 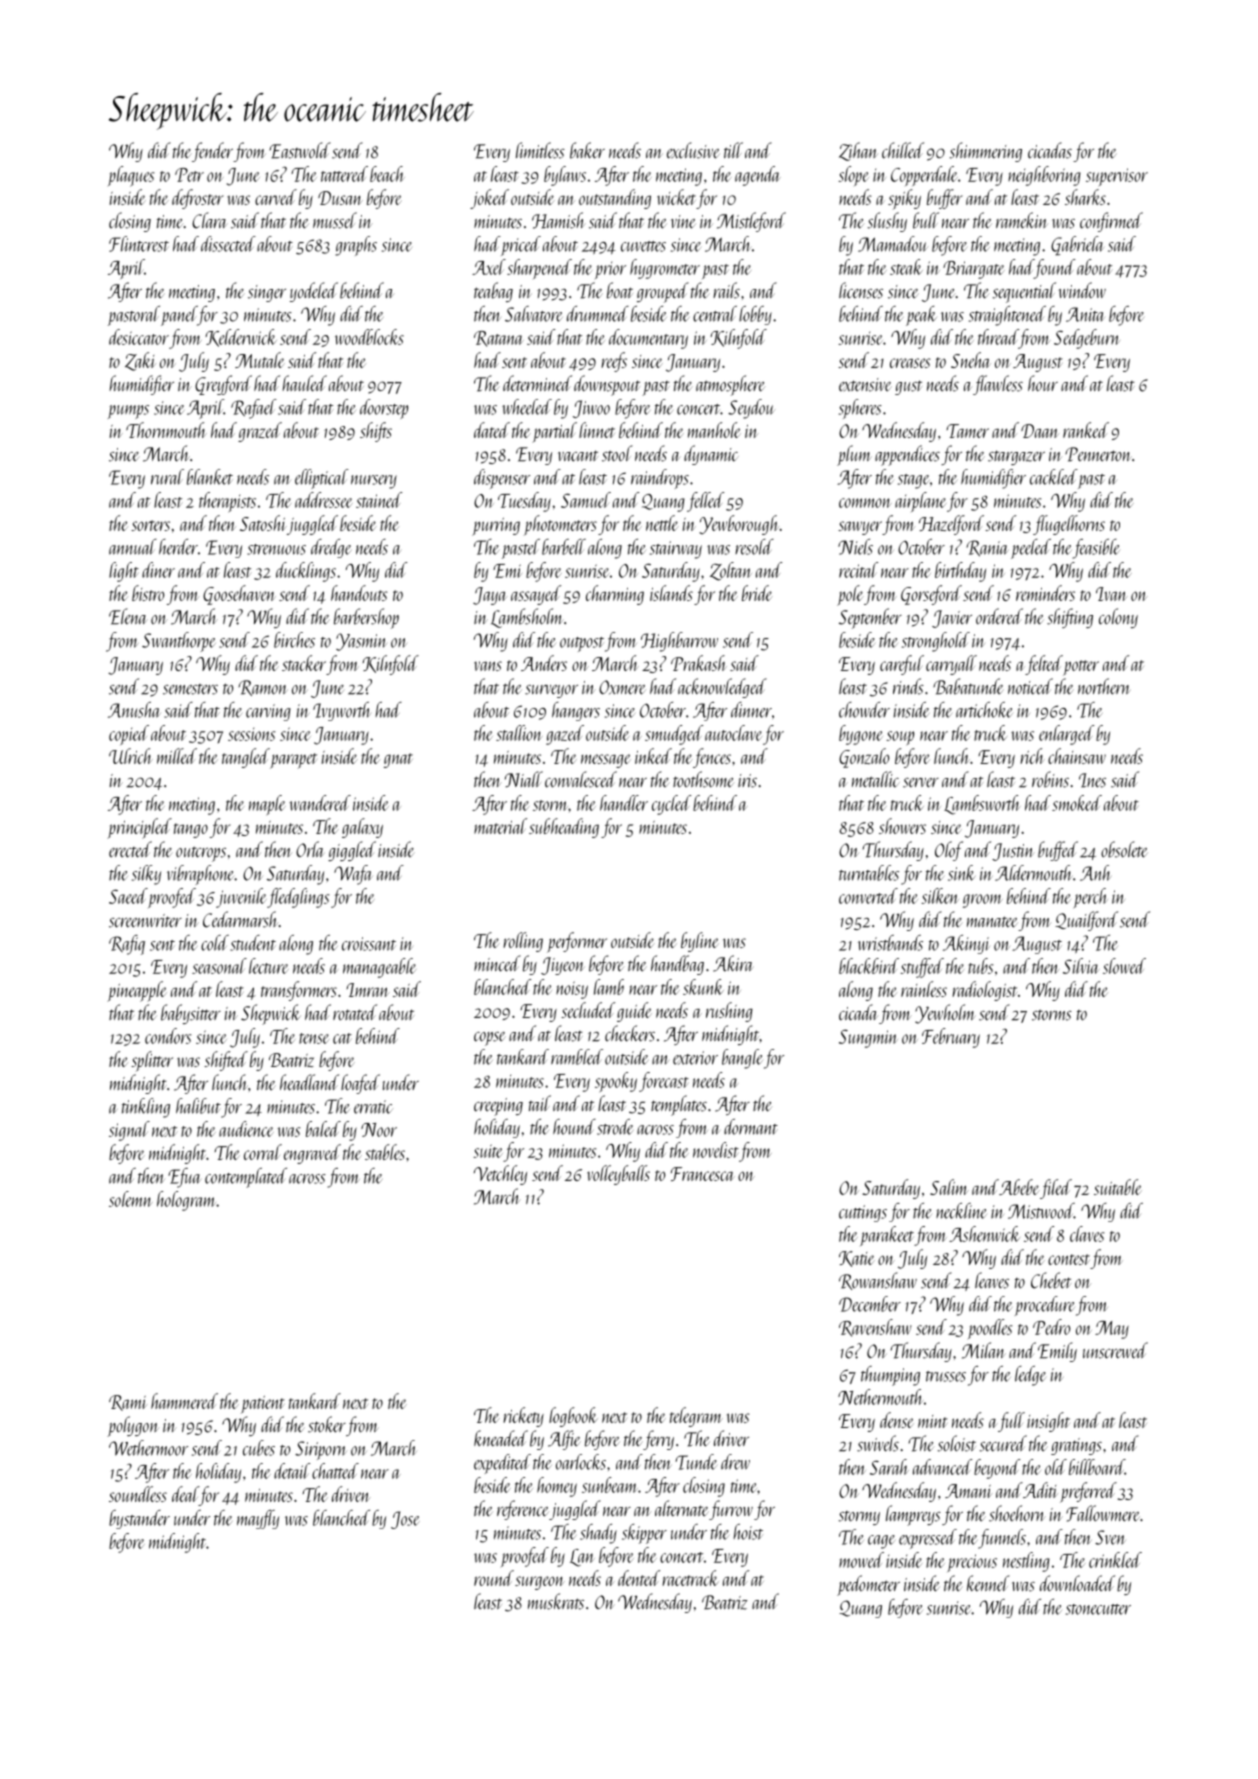 What do you see at coordinates (246, 1129) in the document?
I see `audience` at bounding box center [246, 1129].
